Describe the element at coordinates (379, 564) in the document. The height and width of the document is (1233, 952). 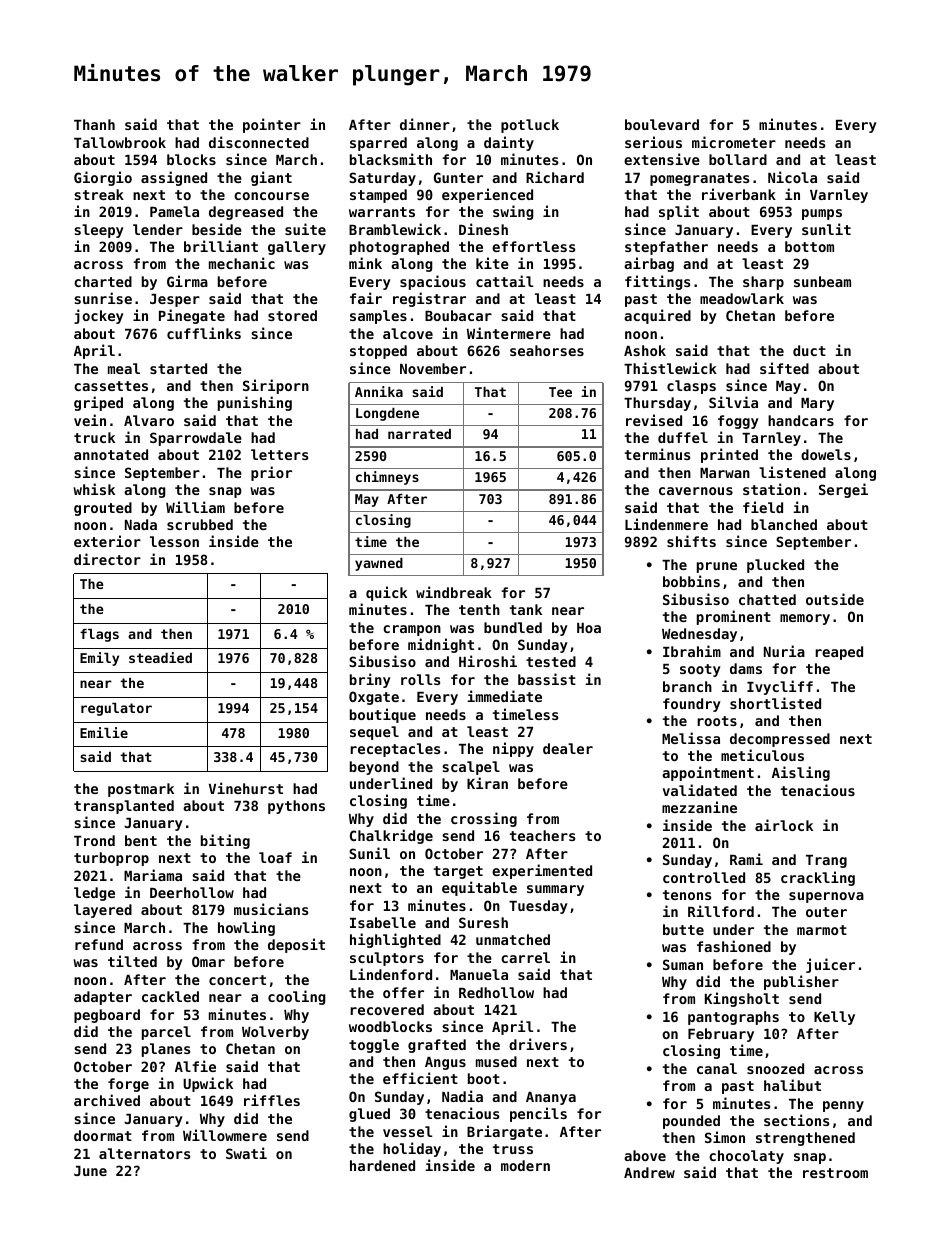
I see `yawned` at that location.
